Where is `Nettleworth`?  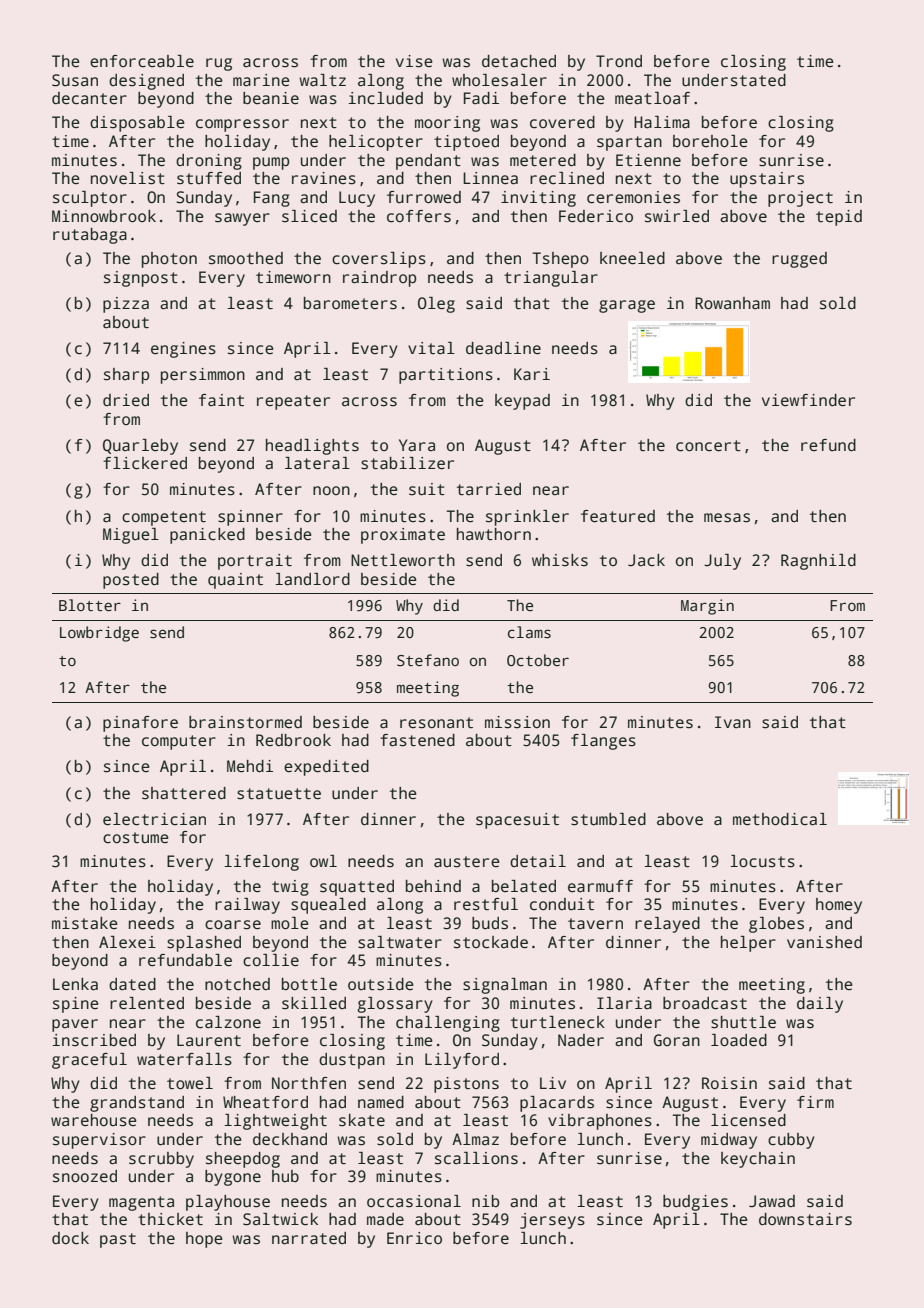 Nettleworth is located at coordinates (403, 560).
